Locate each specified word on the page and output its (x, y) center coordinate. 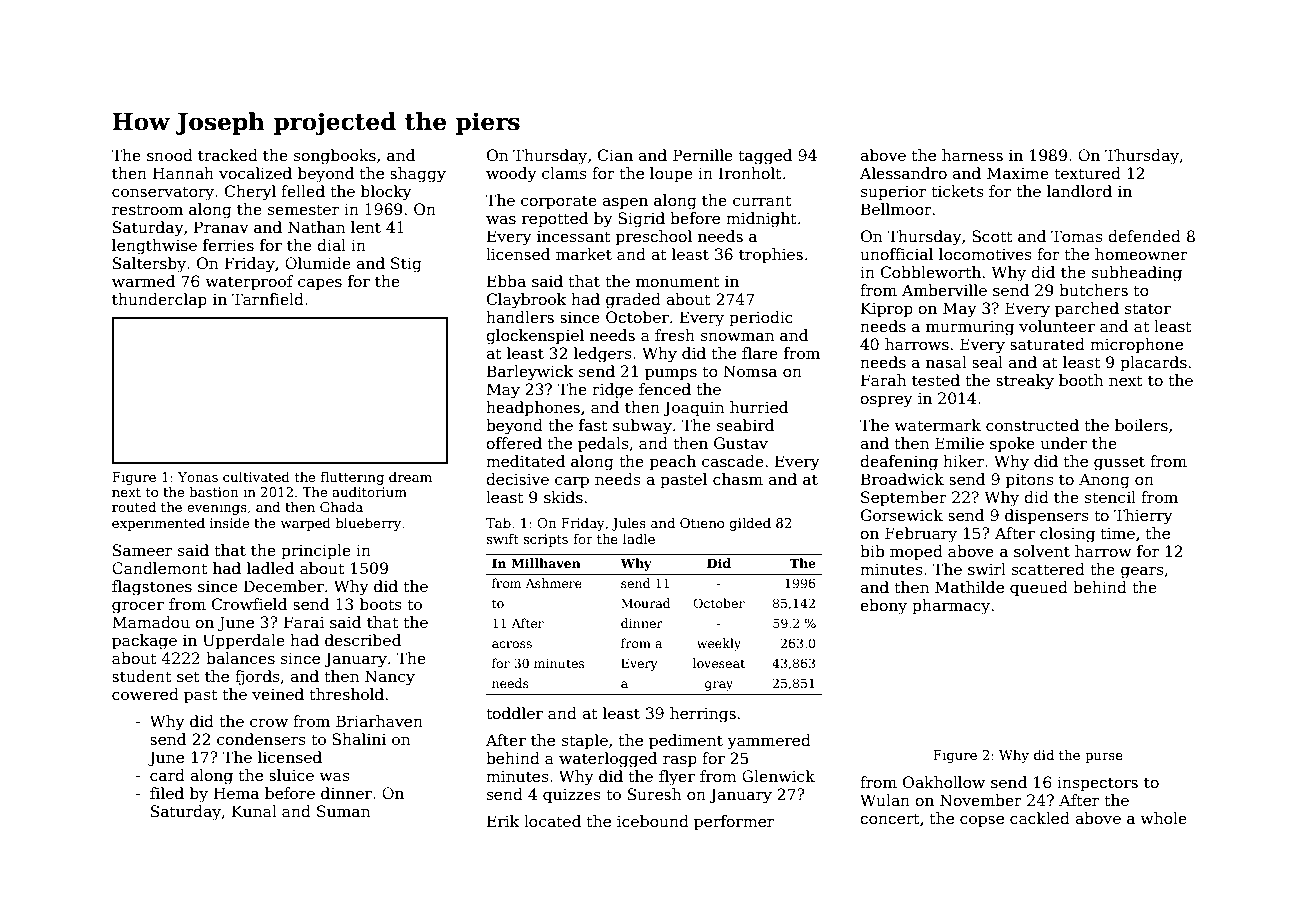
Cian (615, 155)
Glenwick (778, 776)
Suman (343, 811)
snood (170, 155)
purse (1104, 758)
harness (972, 155)
